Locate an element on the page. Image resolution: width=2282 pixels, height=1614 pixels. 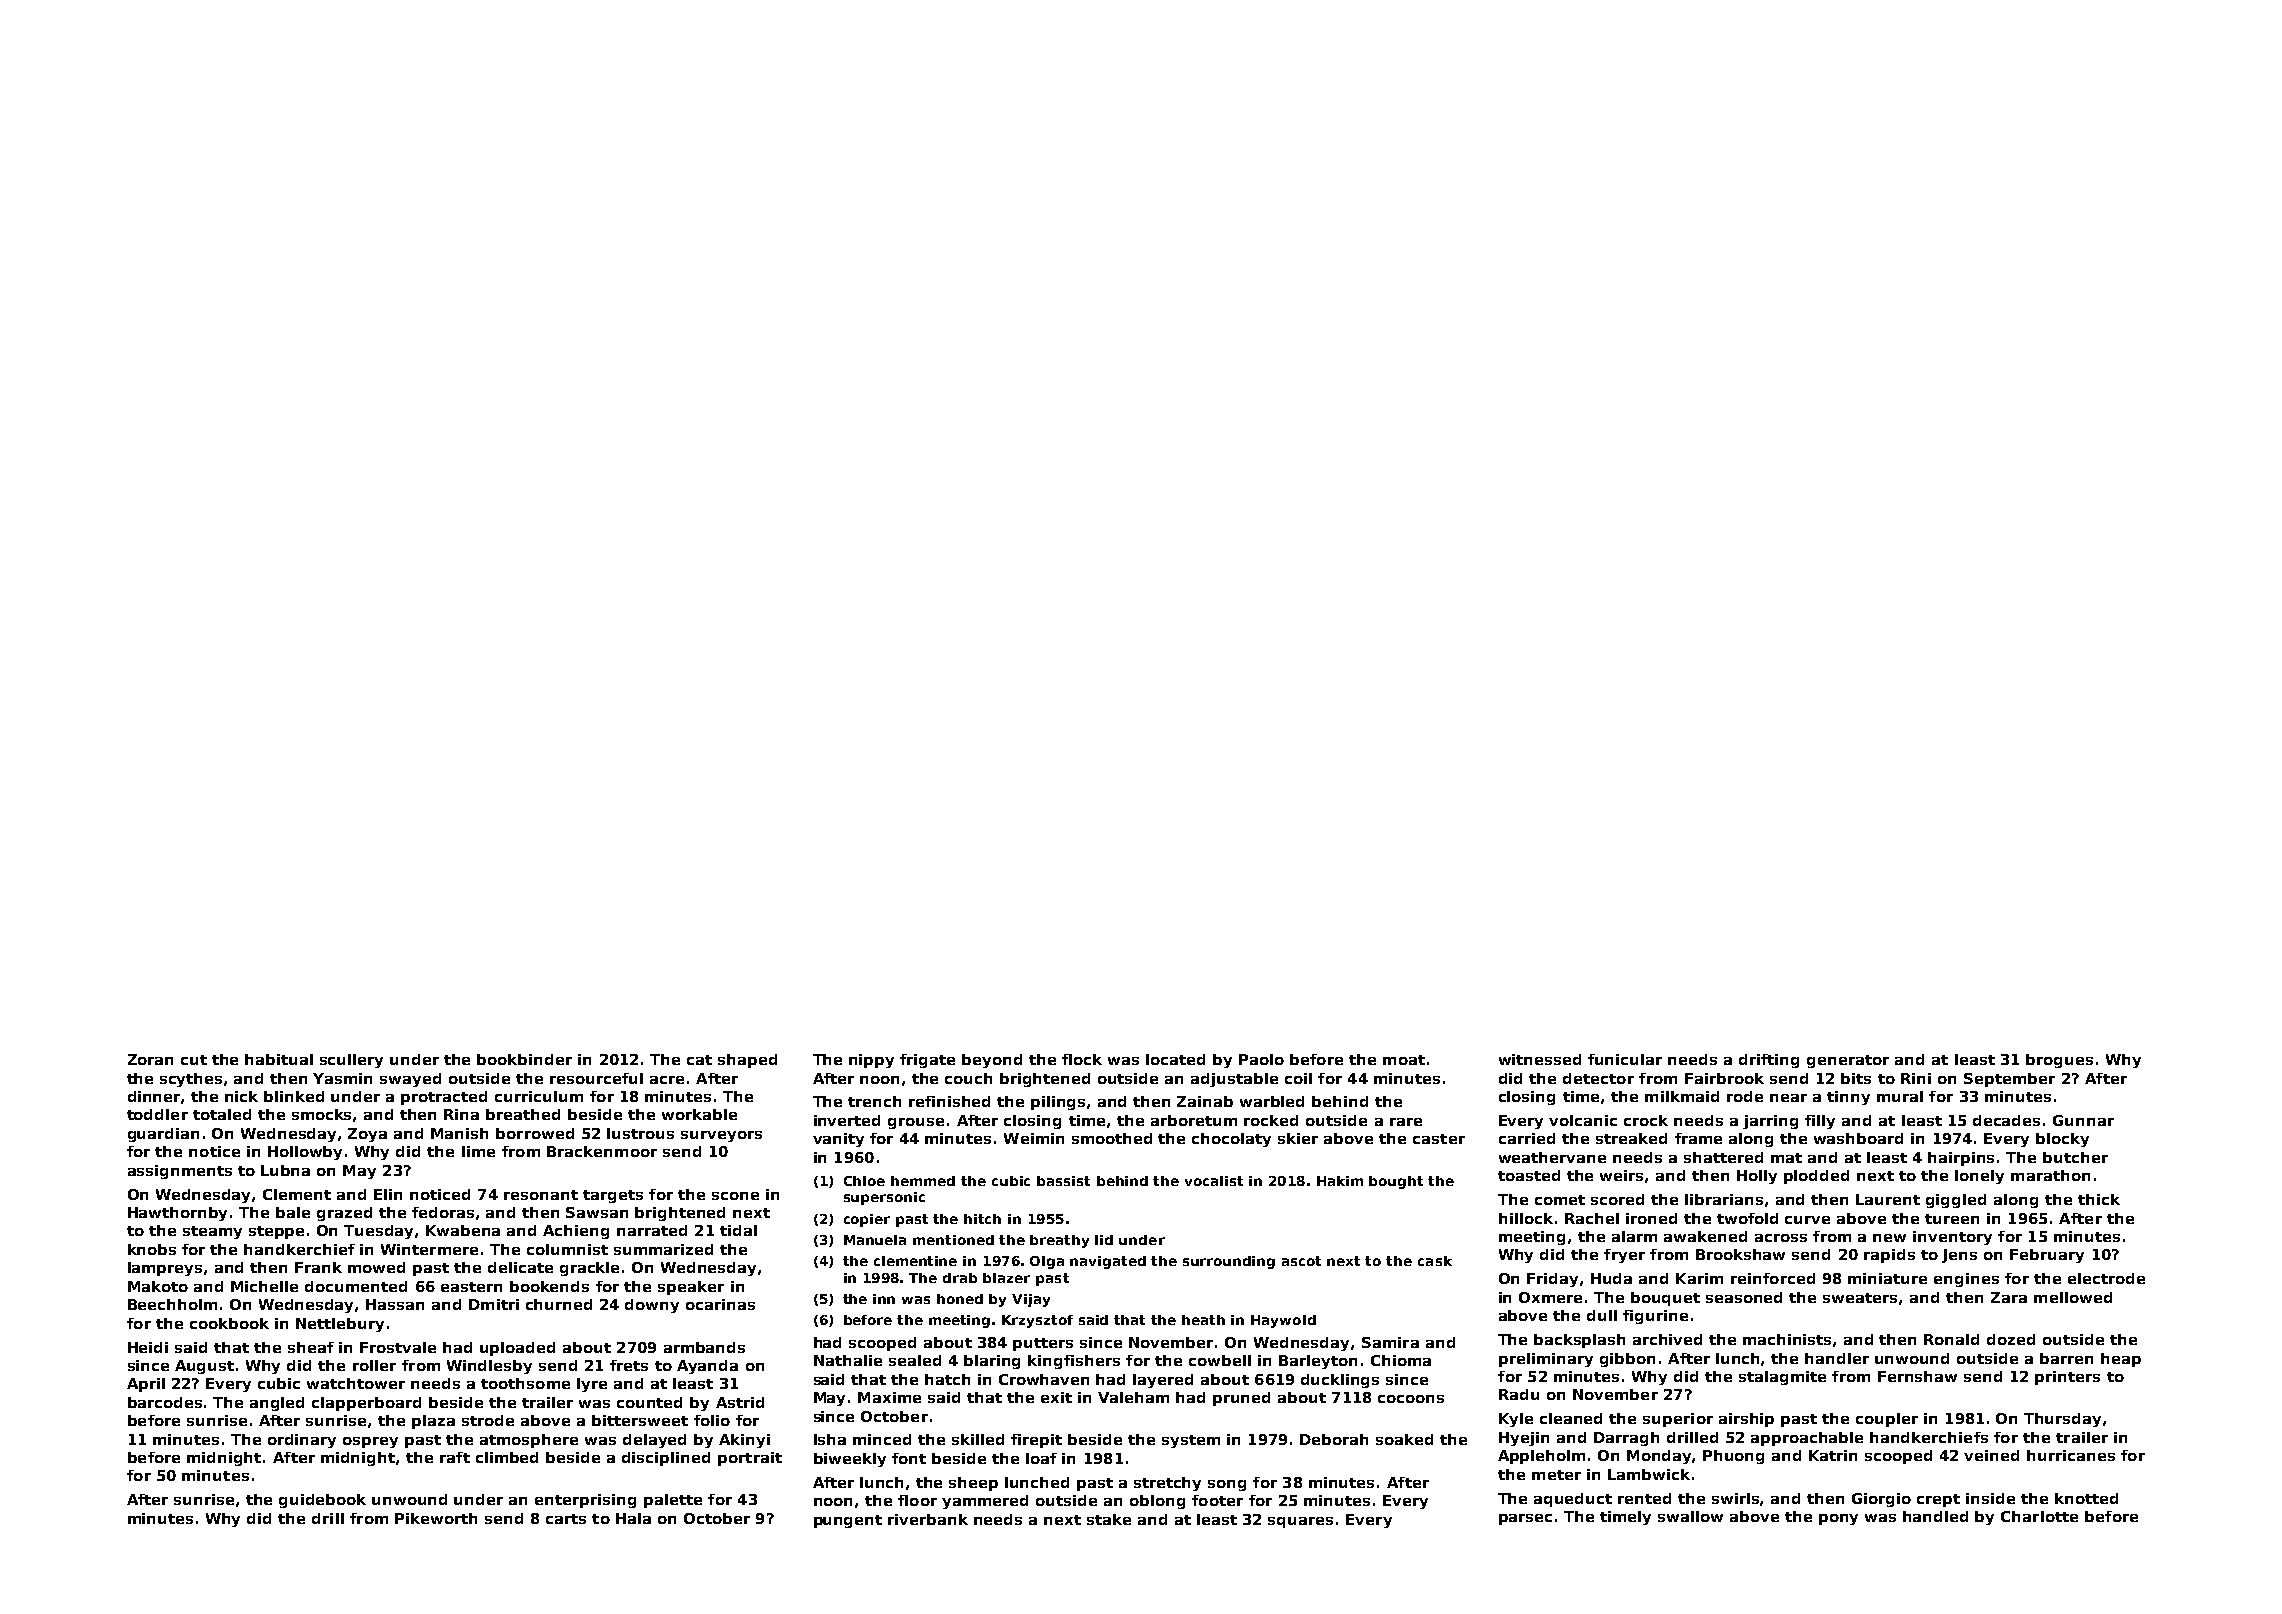
parsec is located at coordinates (1525, 1519).
